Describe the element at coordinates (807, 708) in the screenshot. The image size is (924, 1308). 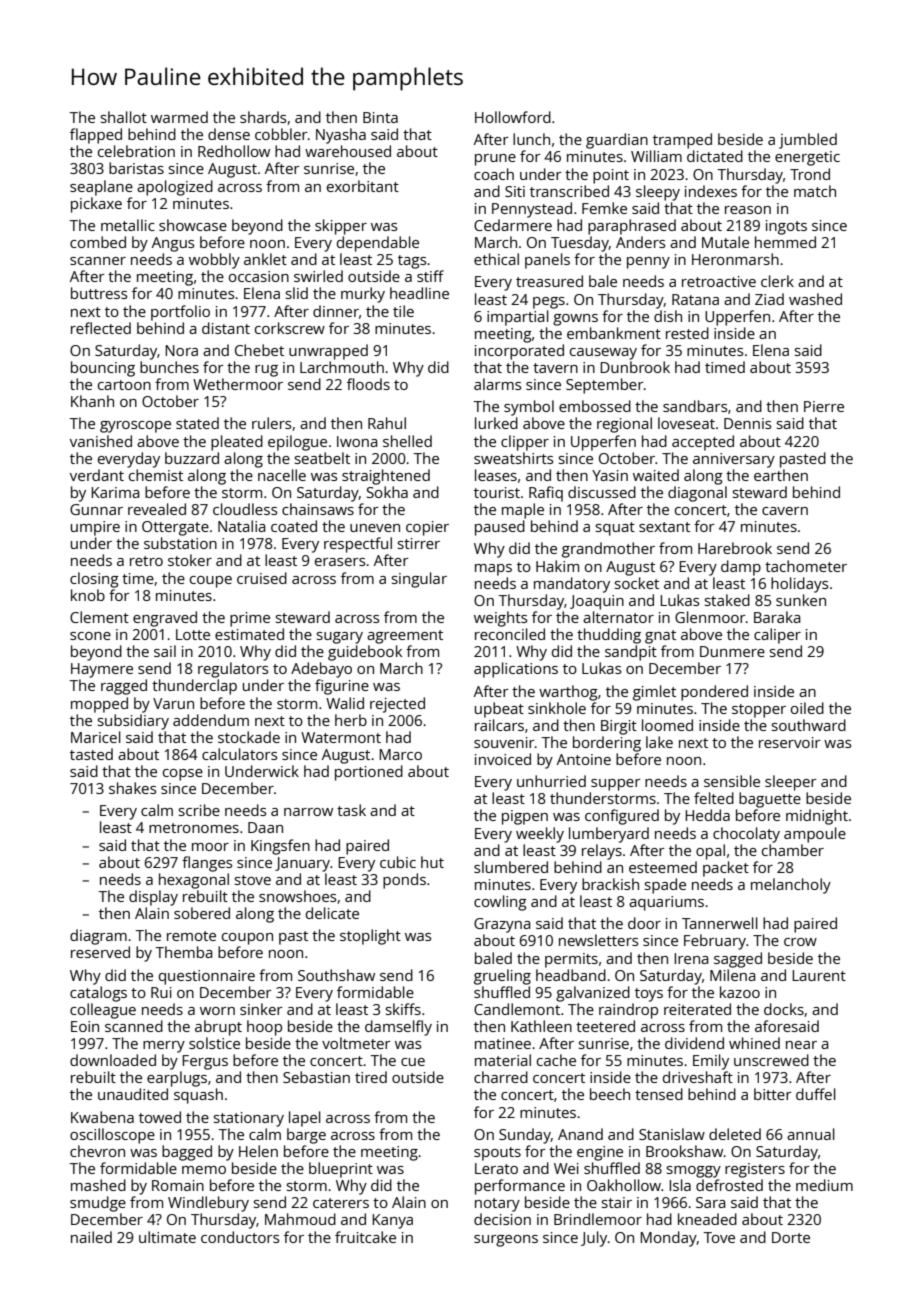
I see `oiled` at that location.
